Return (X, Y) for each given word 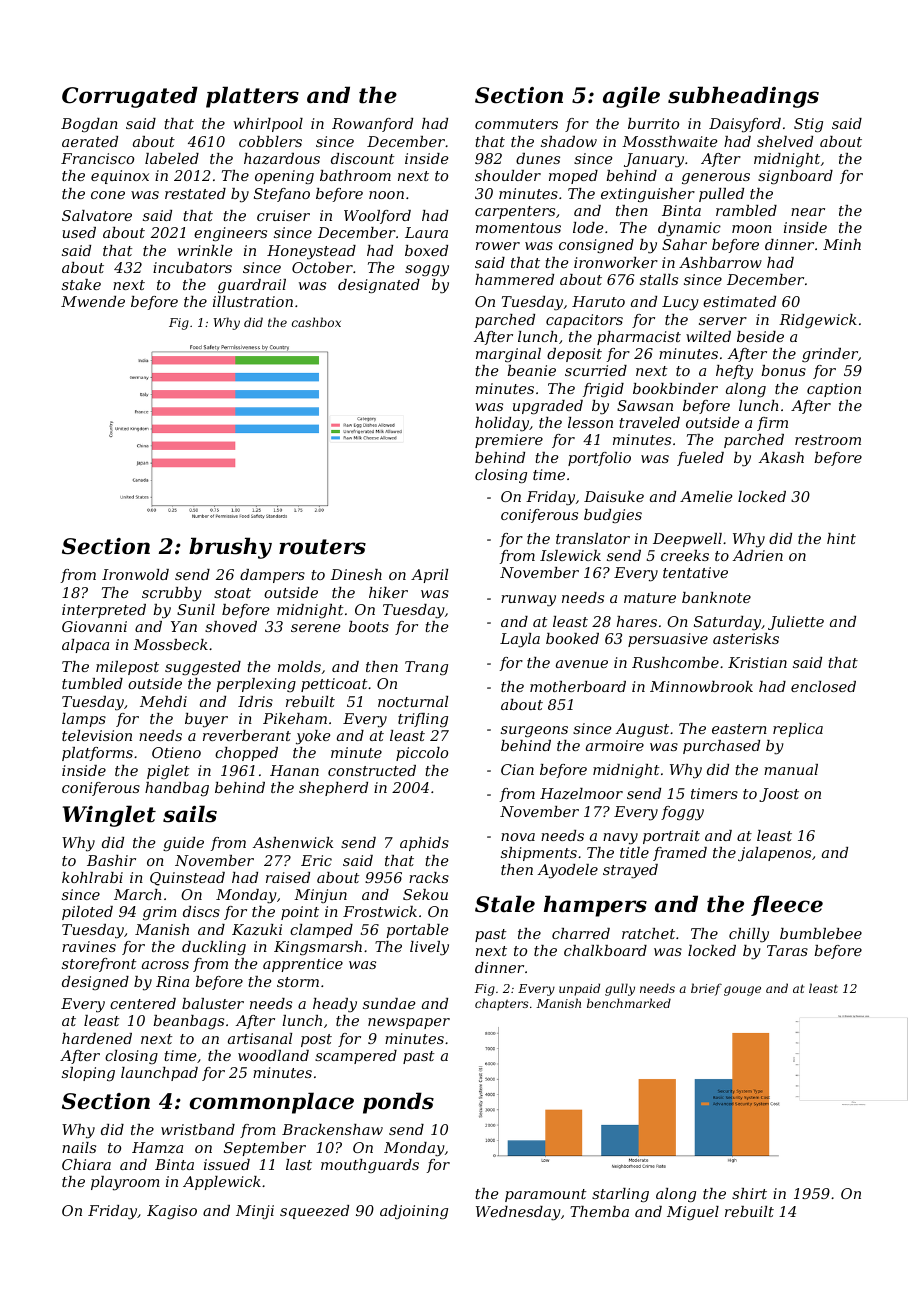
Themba (599, 1211)
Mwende (93, 301)
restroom (828, 440)
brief (706, 989)
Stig (808, 125)
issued (227, 1164)
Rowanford (372, 125)
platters (252, 97)
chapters (502, 1004)
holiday (502, 424)
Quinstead (187, 879)
